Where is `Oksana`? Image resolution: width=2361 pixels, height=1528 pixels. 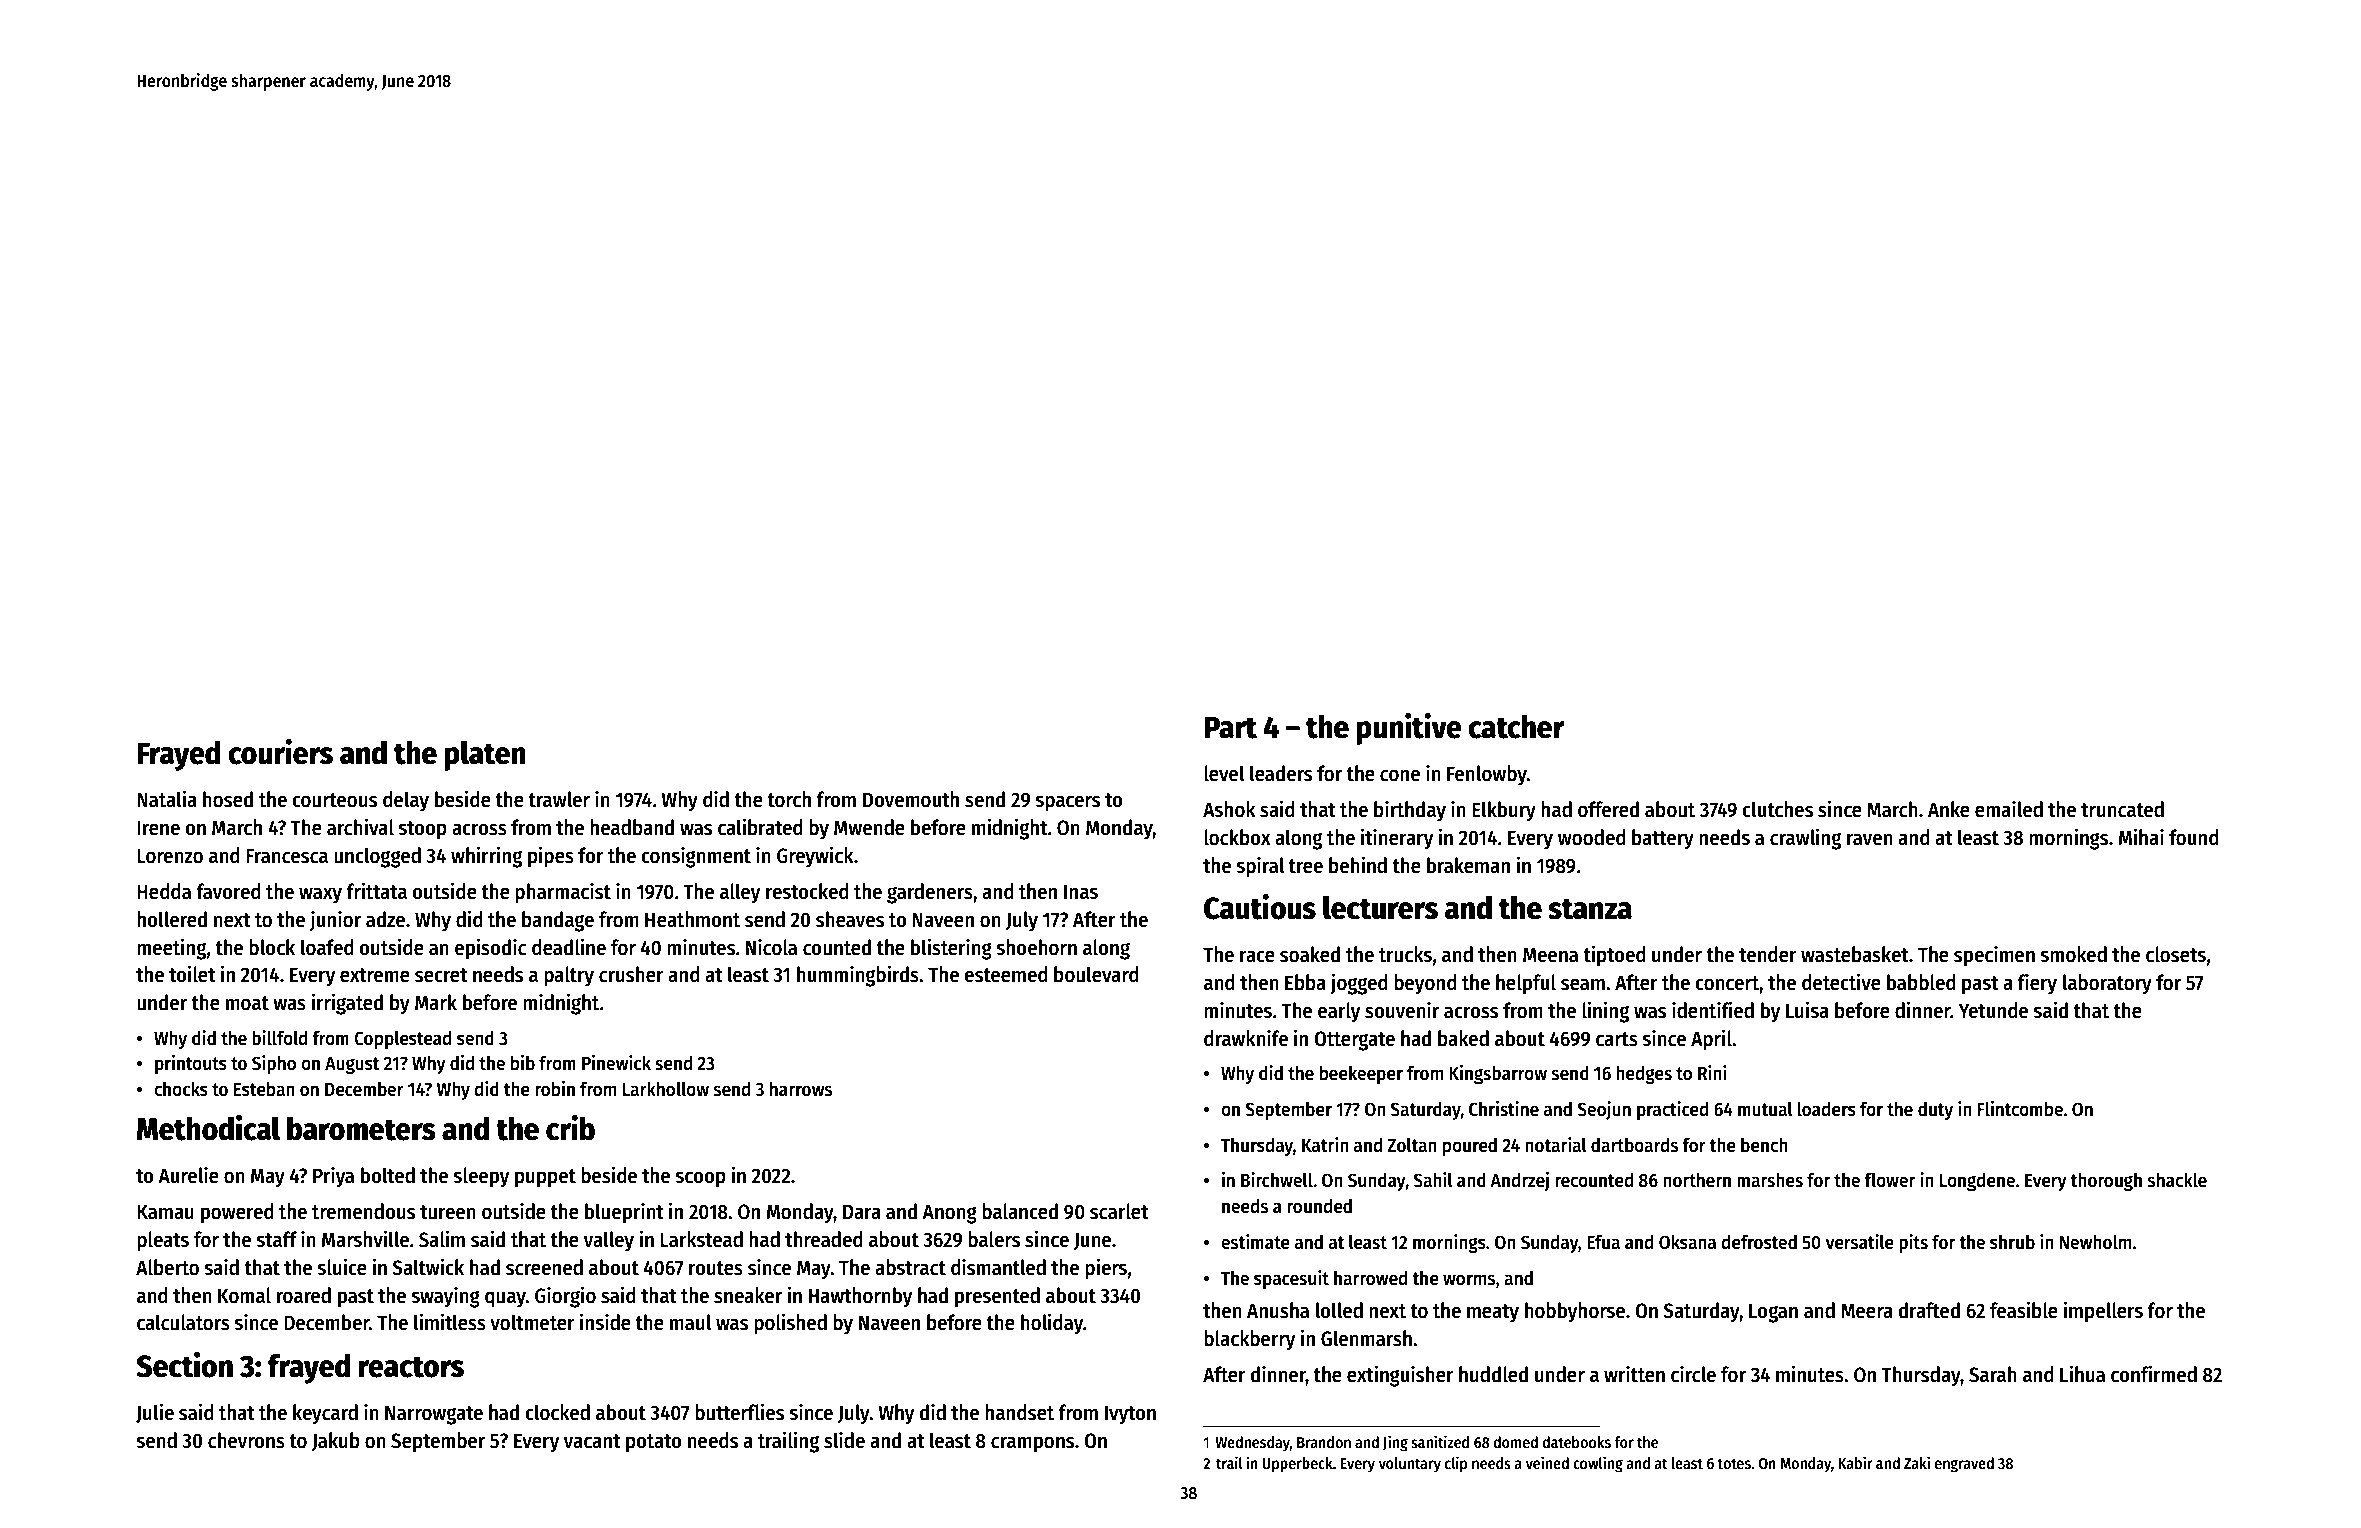
Oksana is located at coordinates (1687, 1242).
